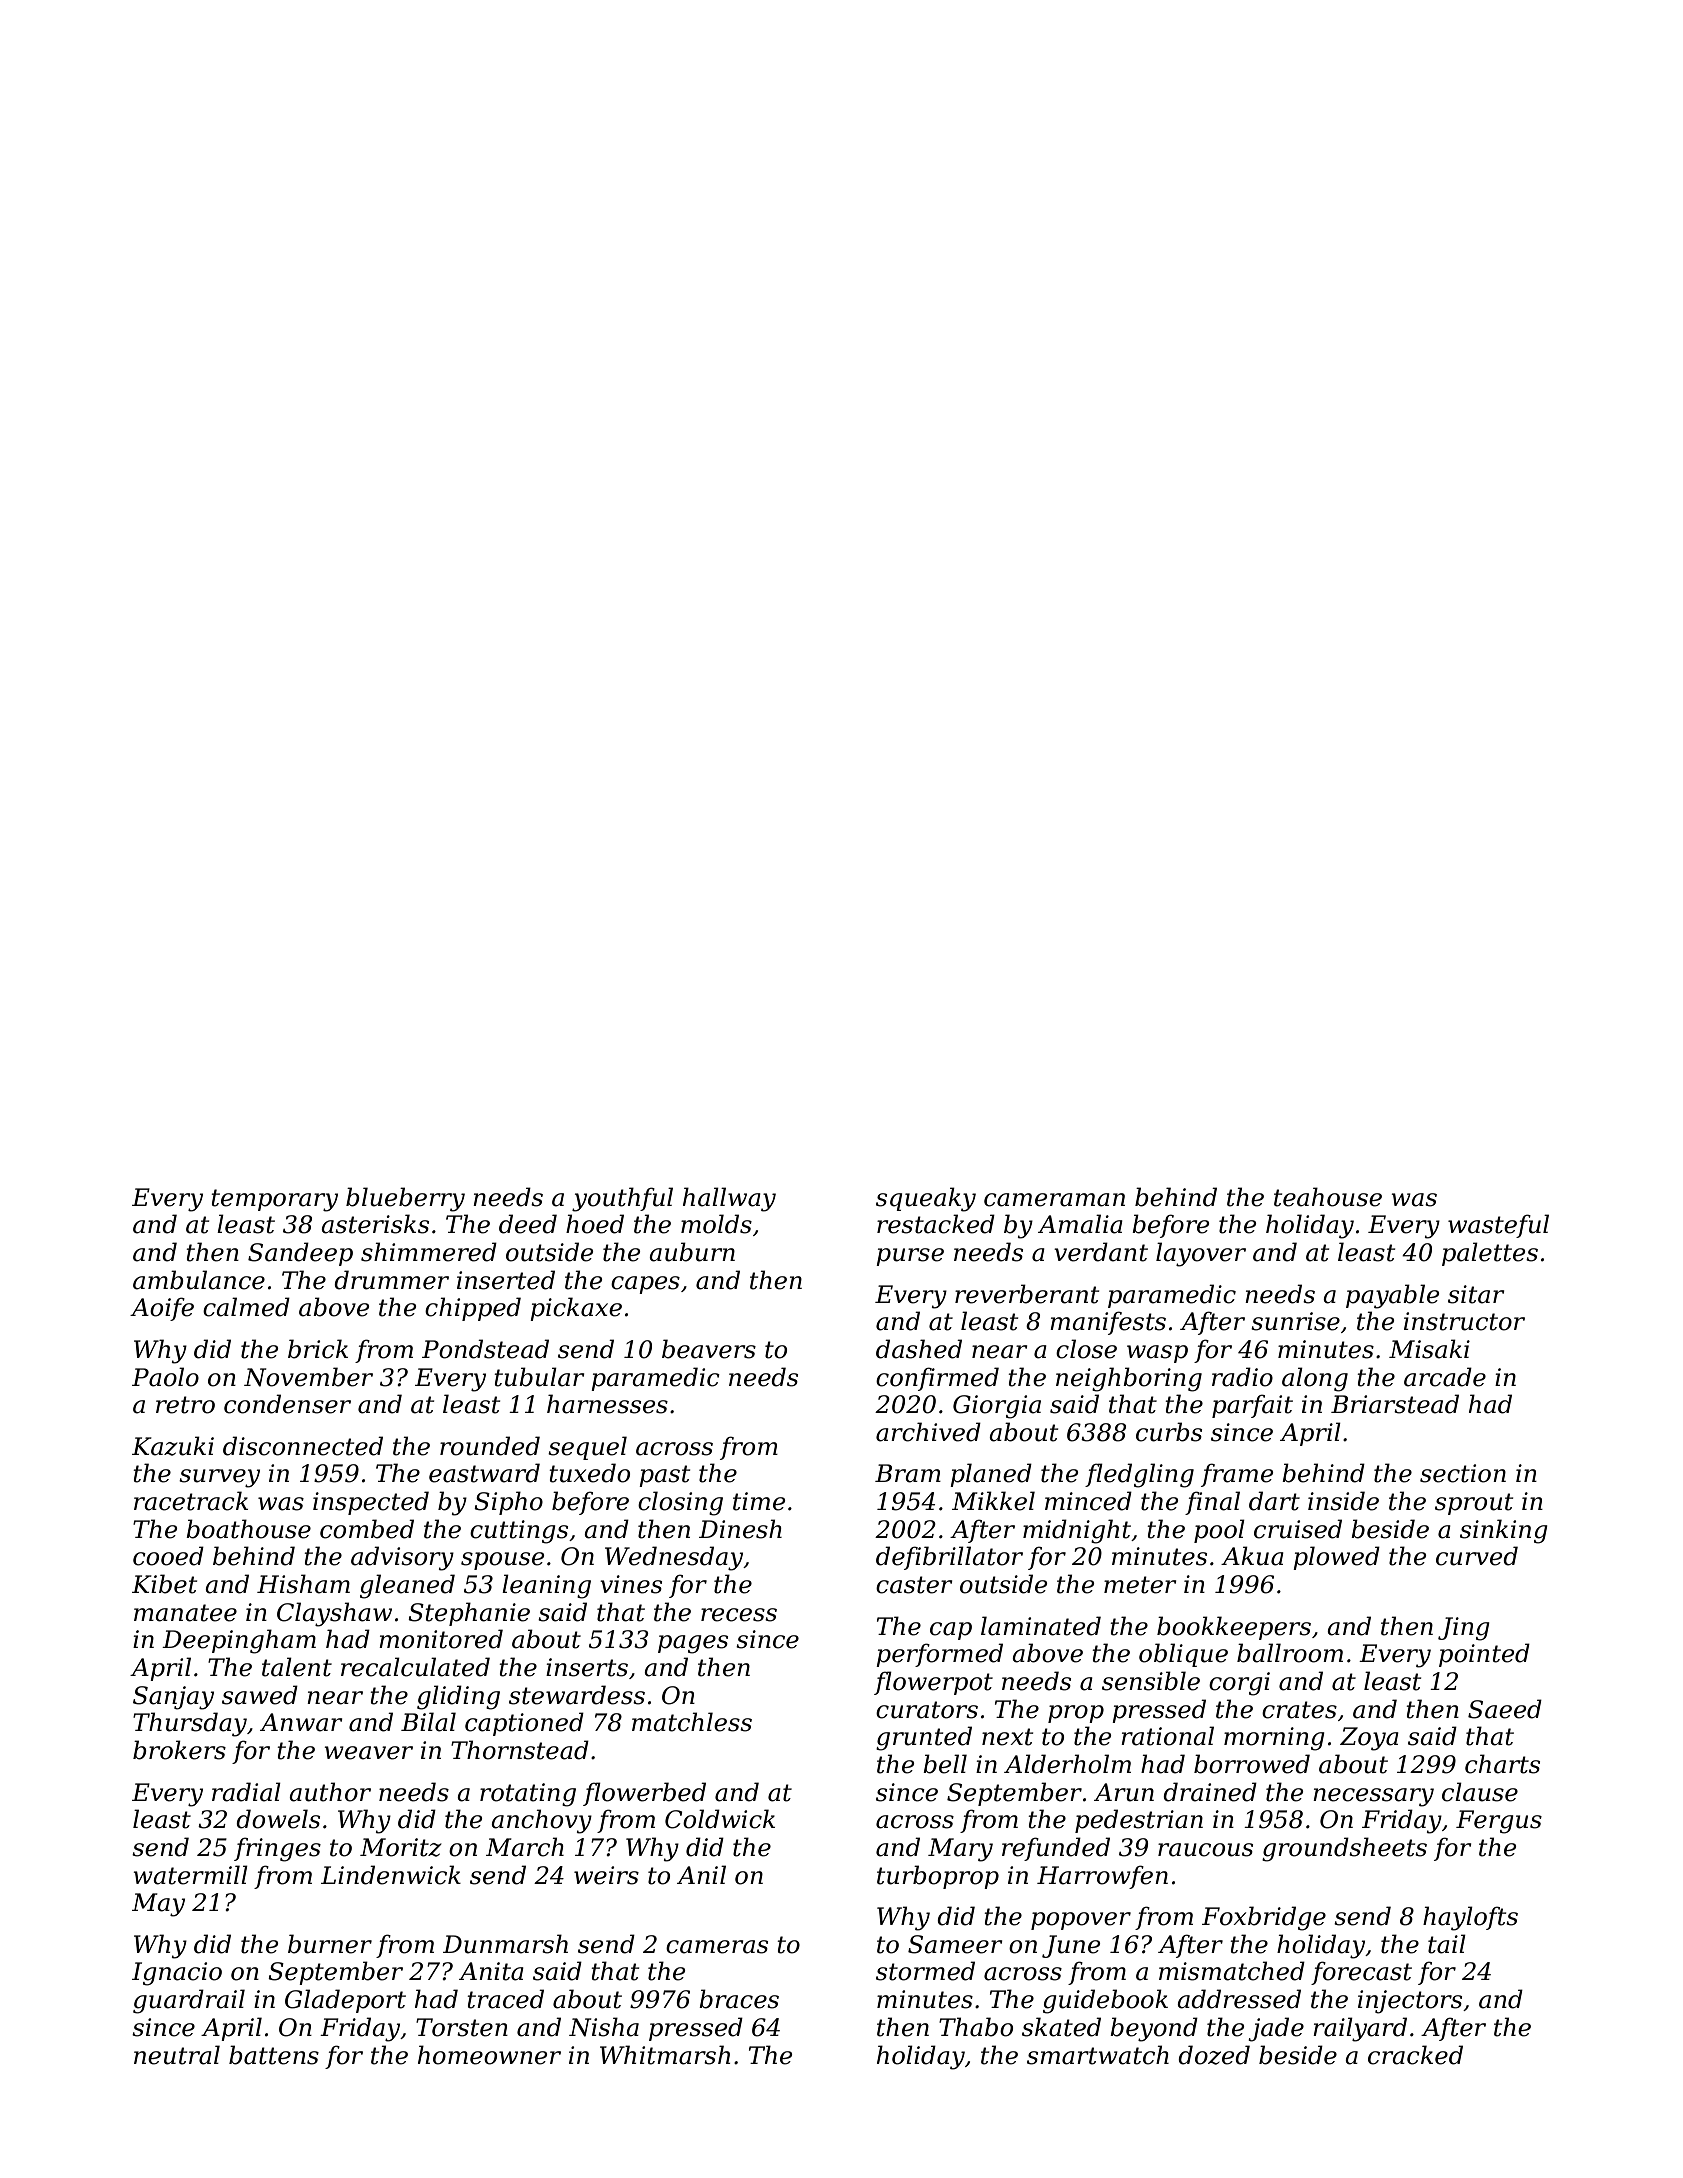 Image resolution: width=1683 pixels, height=2178 pixels. What do you see at coordinates (1237, 1475) in the screenshot?
I see `frame` at bounding box center [1237, 1475].
